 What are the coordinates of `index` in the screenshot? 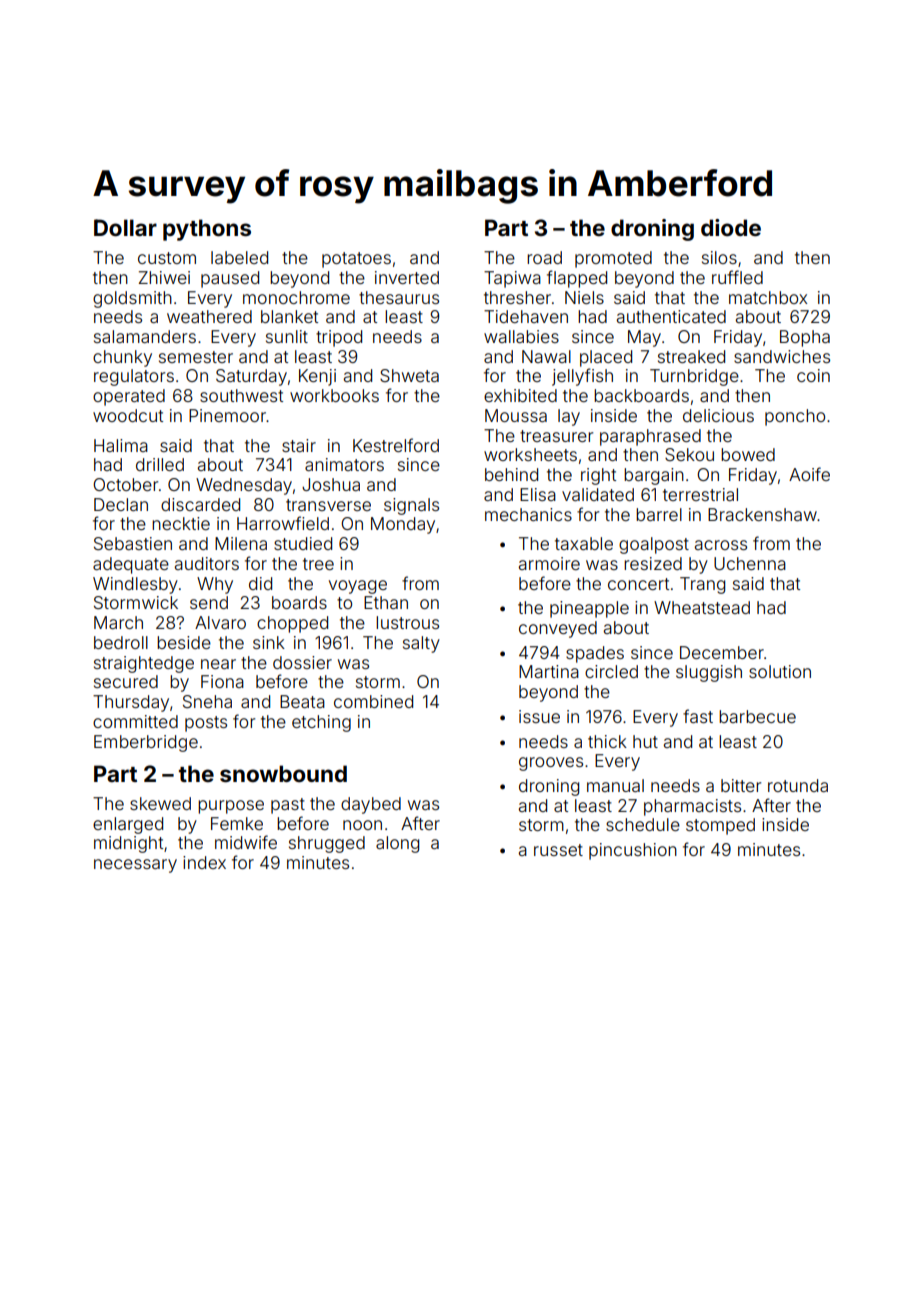 It's located at (204, 862).
